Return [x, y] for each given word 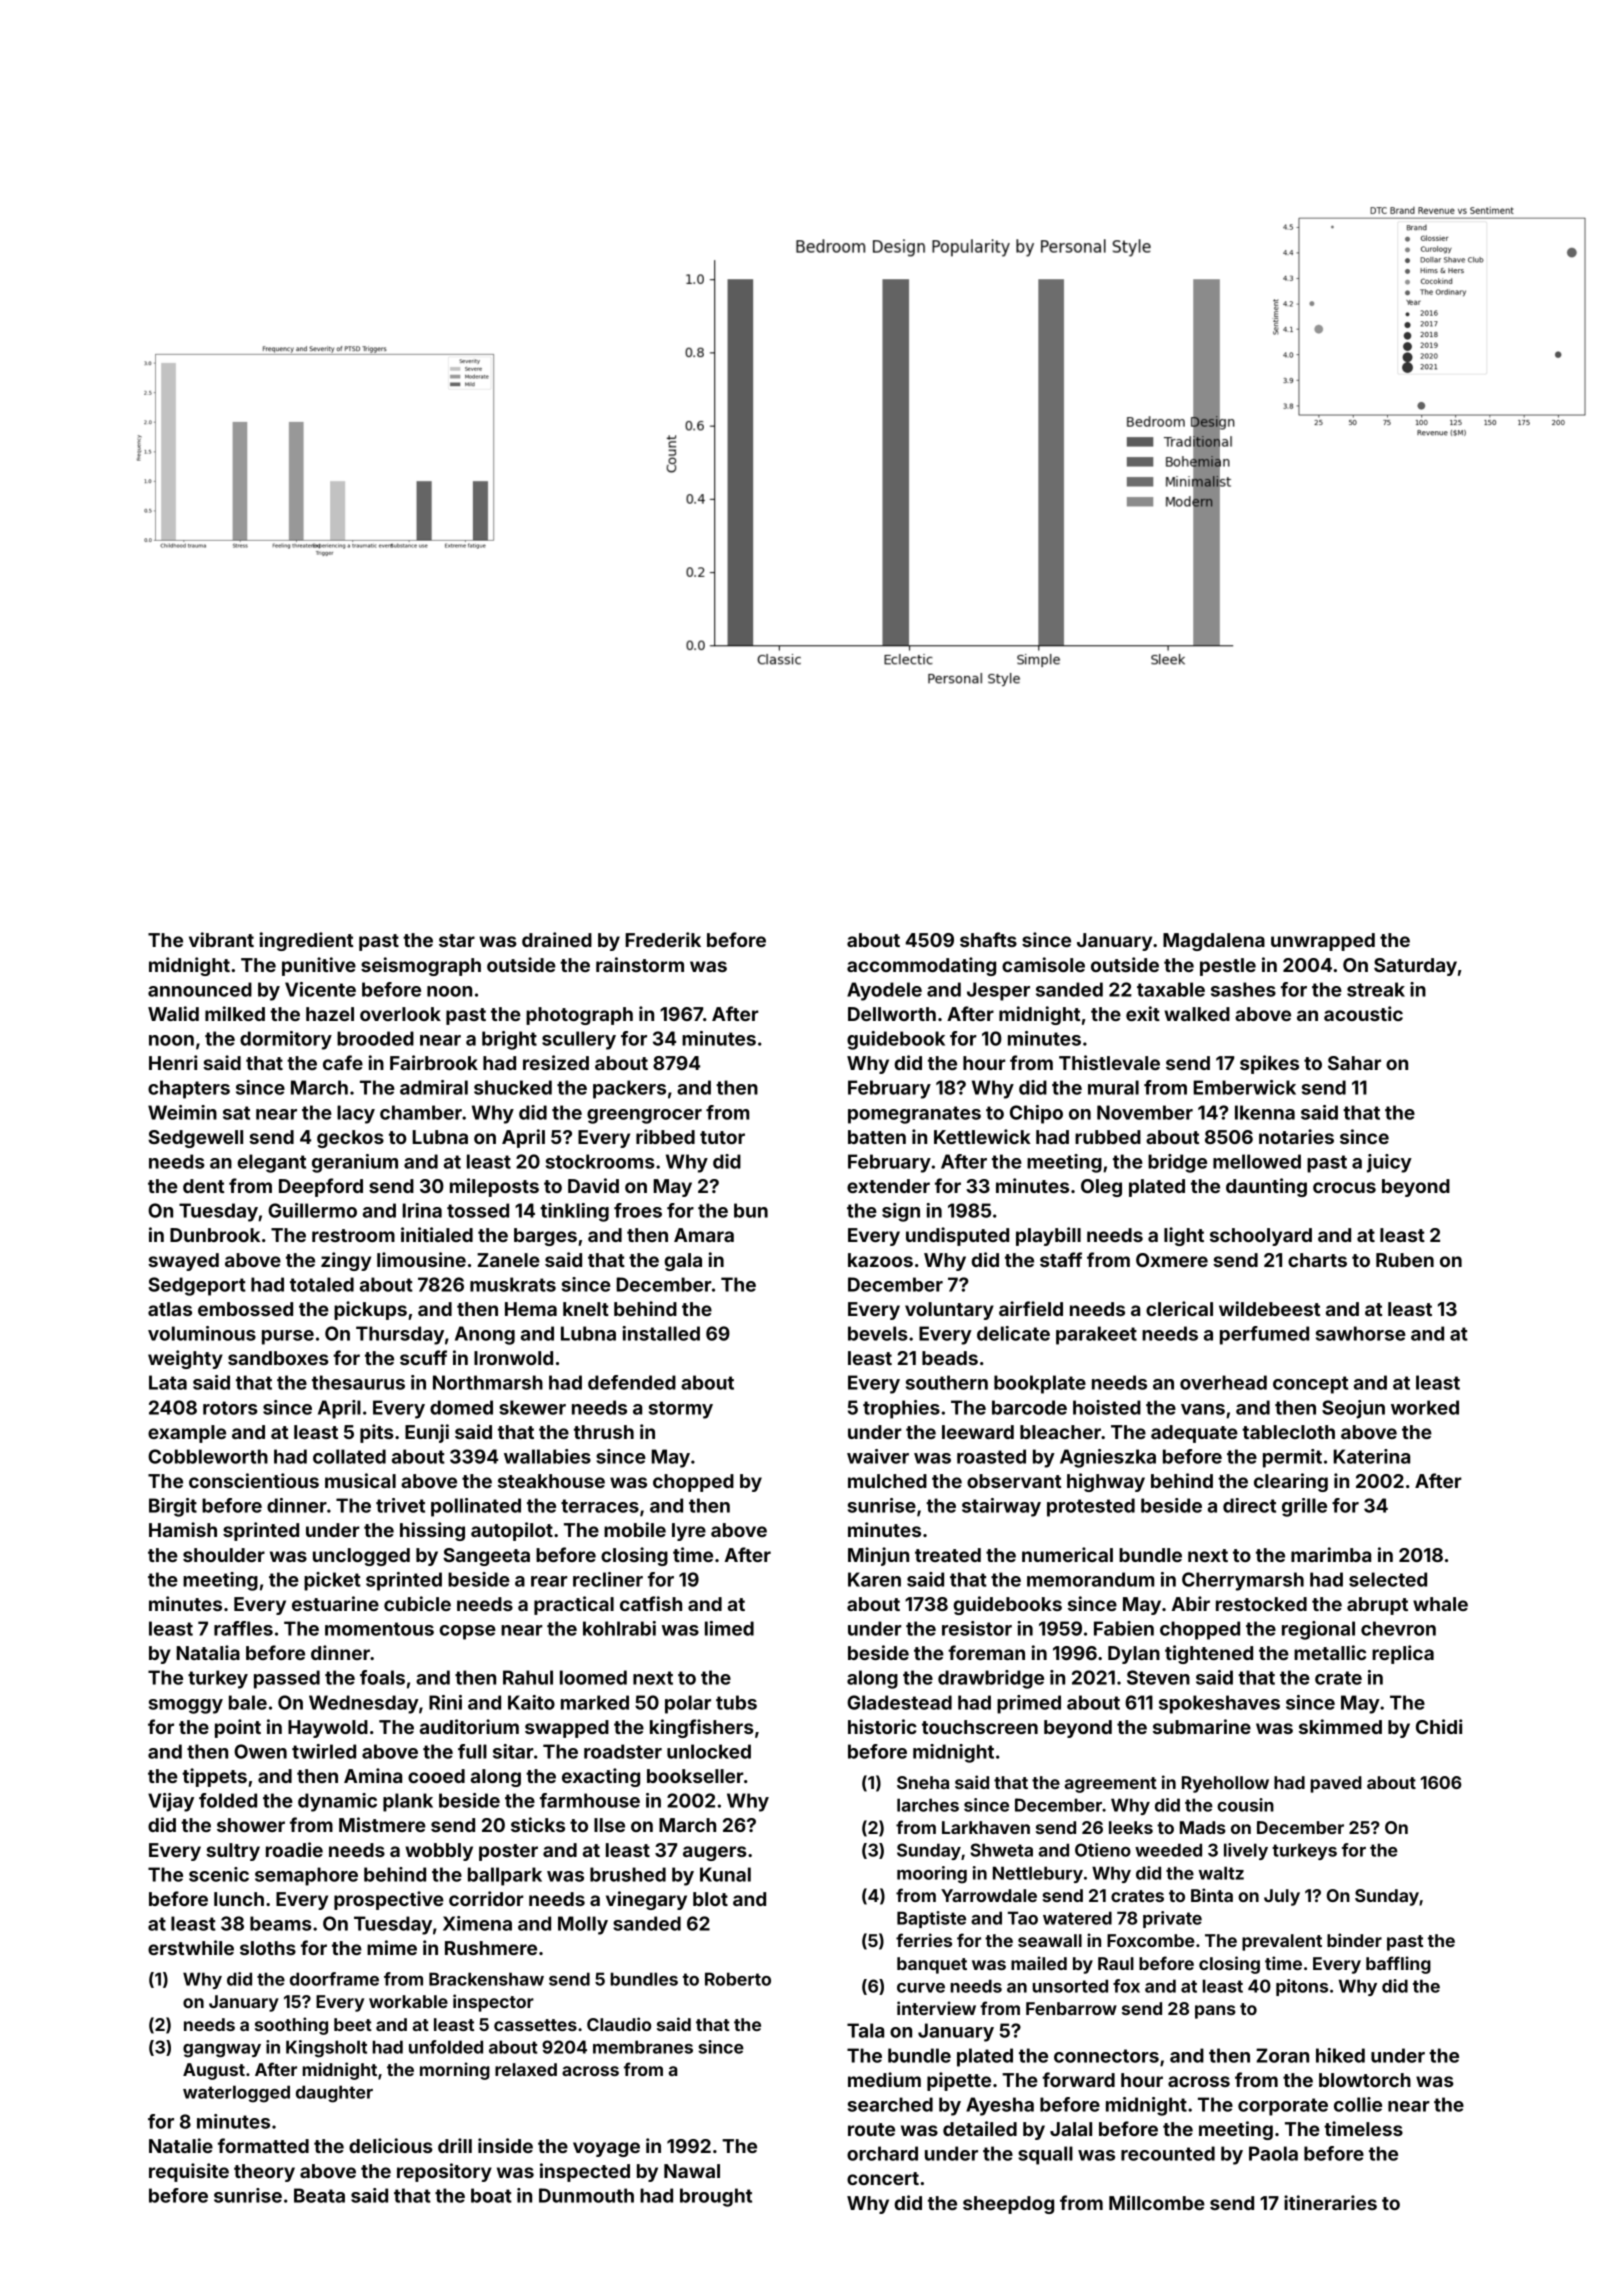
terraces [600, 1506]
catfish [651, 1603]
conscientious [254, 1480]
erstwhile [191, 1947]
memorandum [1090, 1579]
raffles [243, 1628]
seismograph [421, 966]
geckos [350, 1139]
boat [491, 2195]
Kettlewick [982, 1136]
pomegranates [914, 1115]
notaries [1296, 1136]
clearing [1291, 1482]
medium [884, 2079]
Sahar [1354, 1063]
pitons [1302, 1987]
